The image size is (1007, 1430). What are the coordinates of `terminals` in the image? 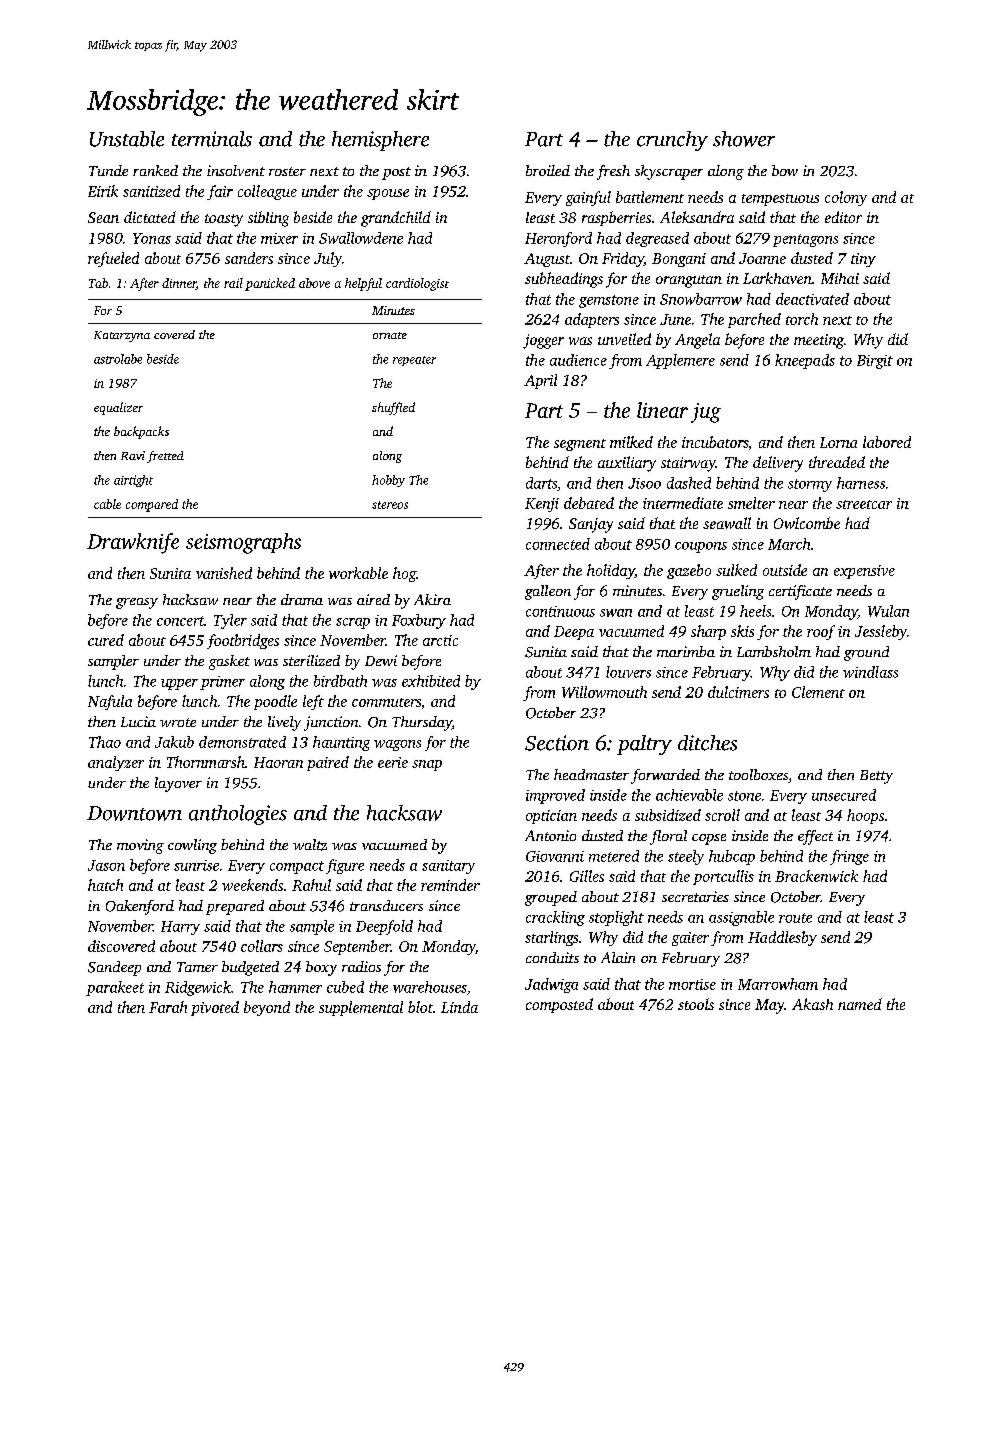 It's located at (212, 139).
